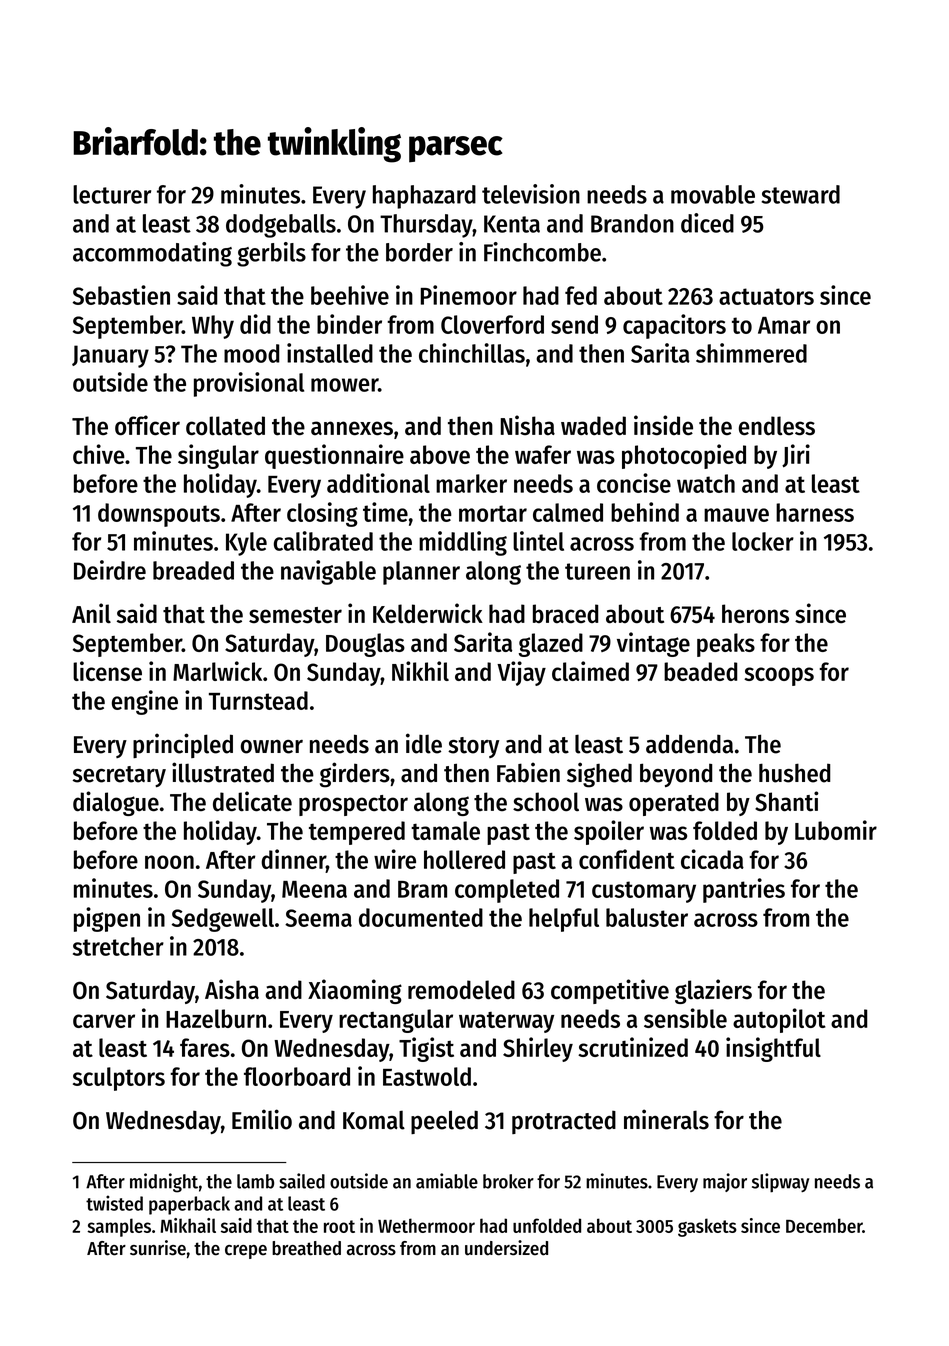 The height and width of the page is (1346, 949). What do you see at coordinates (796, 456) in the page?
I see `Jiri` at bounding box center [796, 456].
